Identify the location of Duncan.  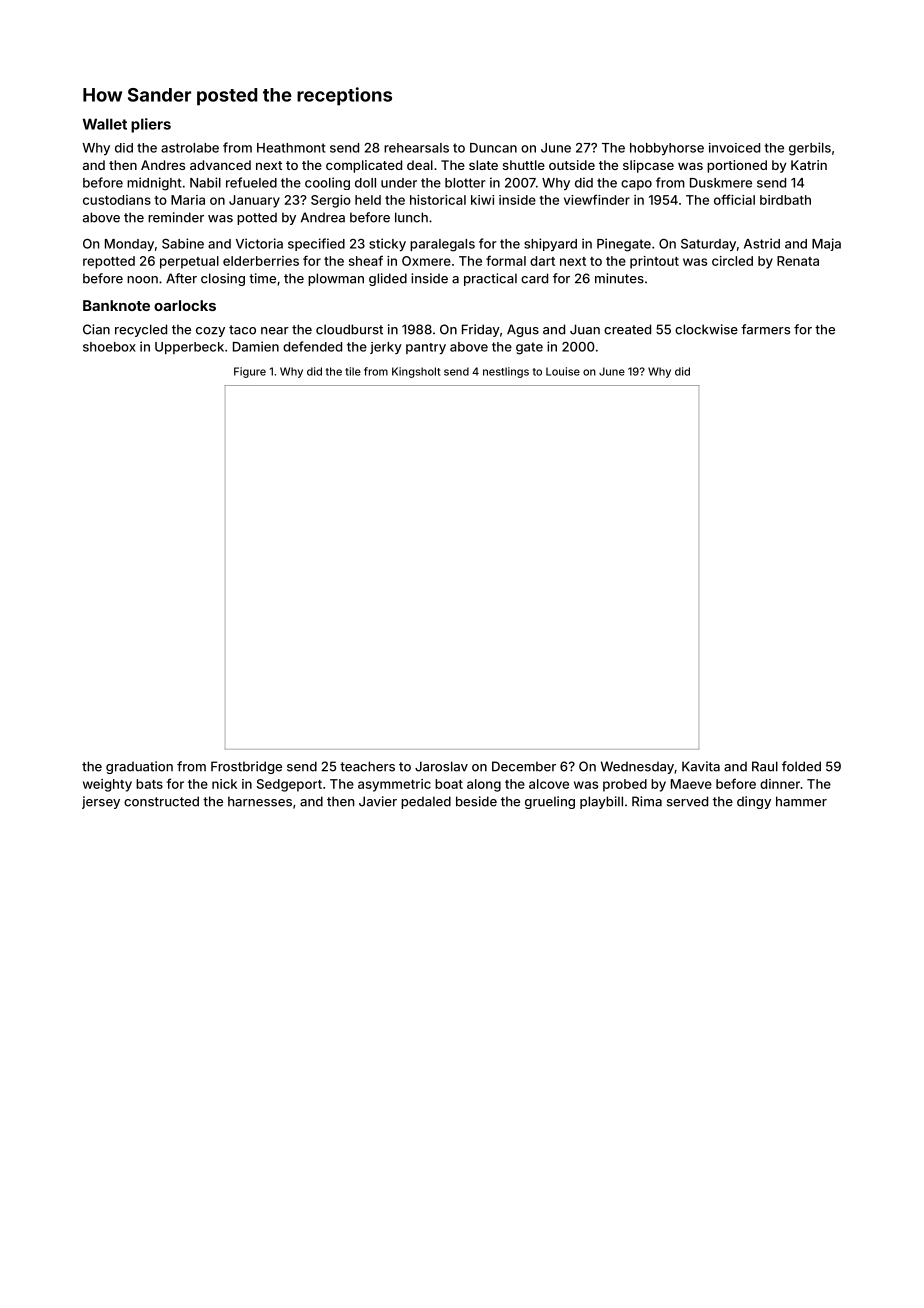
(493, 148).
